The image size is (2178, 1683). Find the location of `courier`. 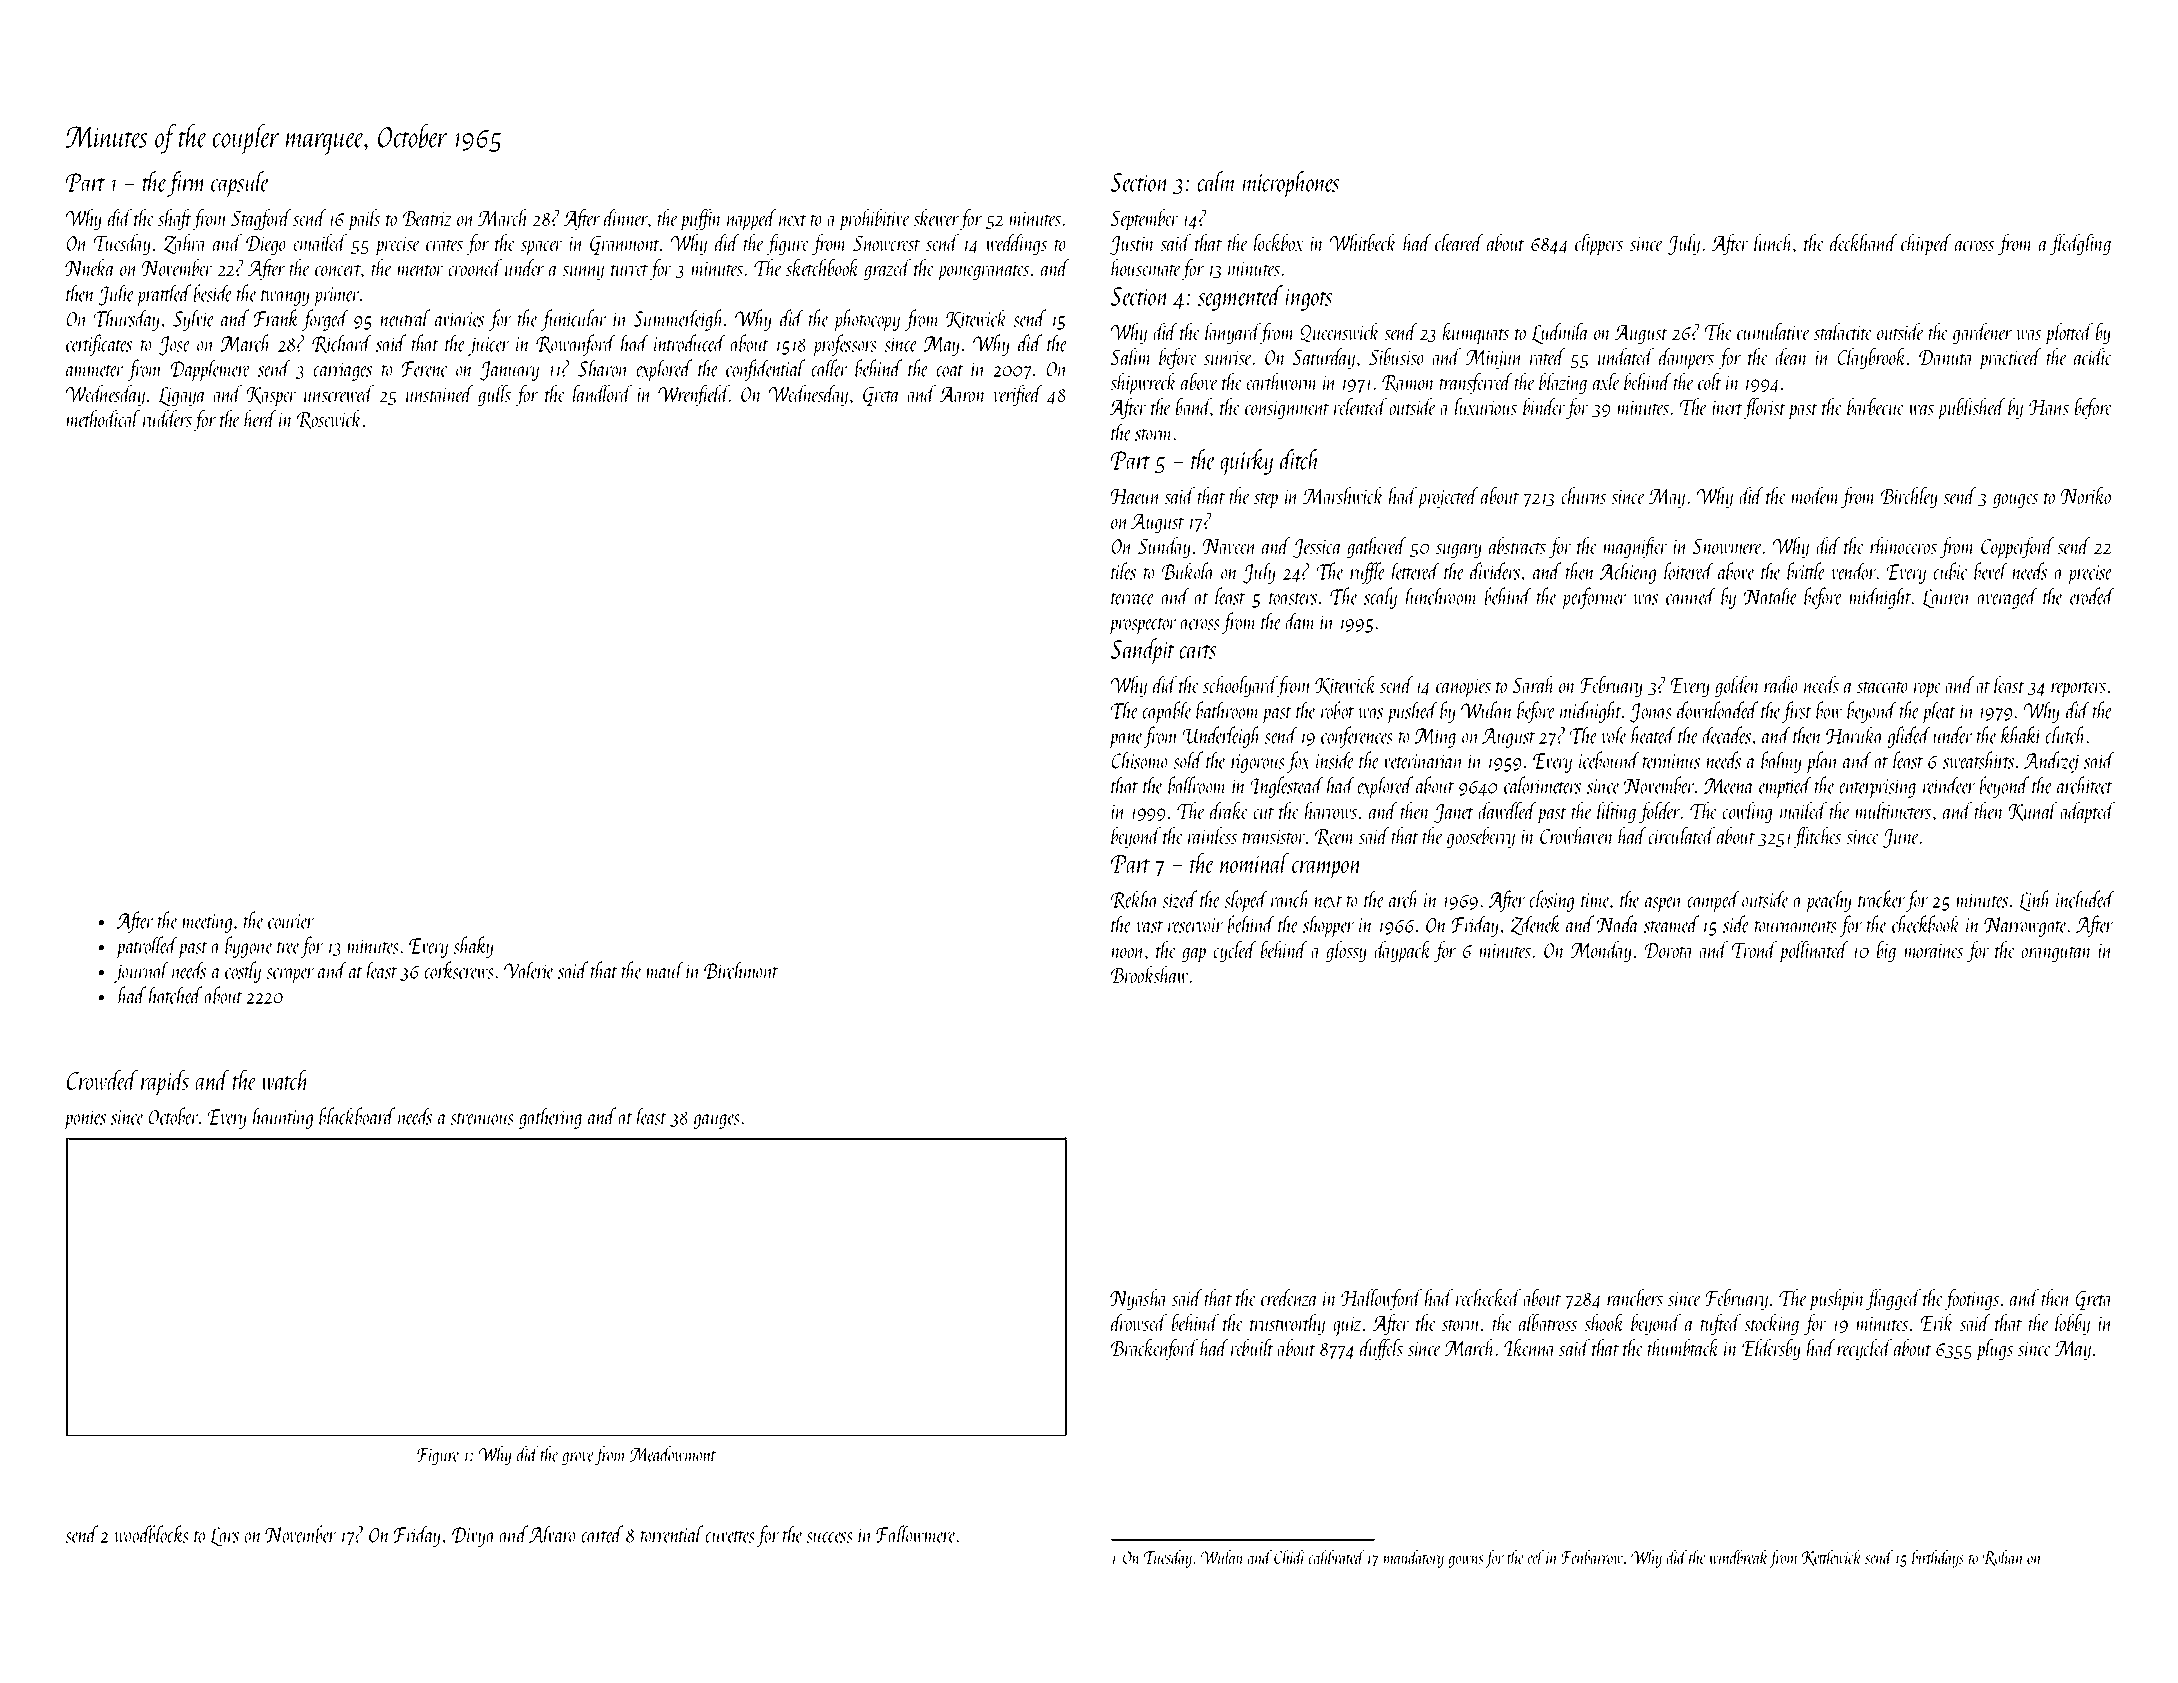

courier is located at coordinates (291, 921).
